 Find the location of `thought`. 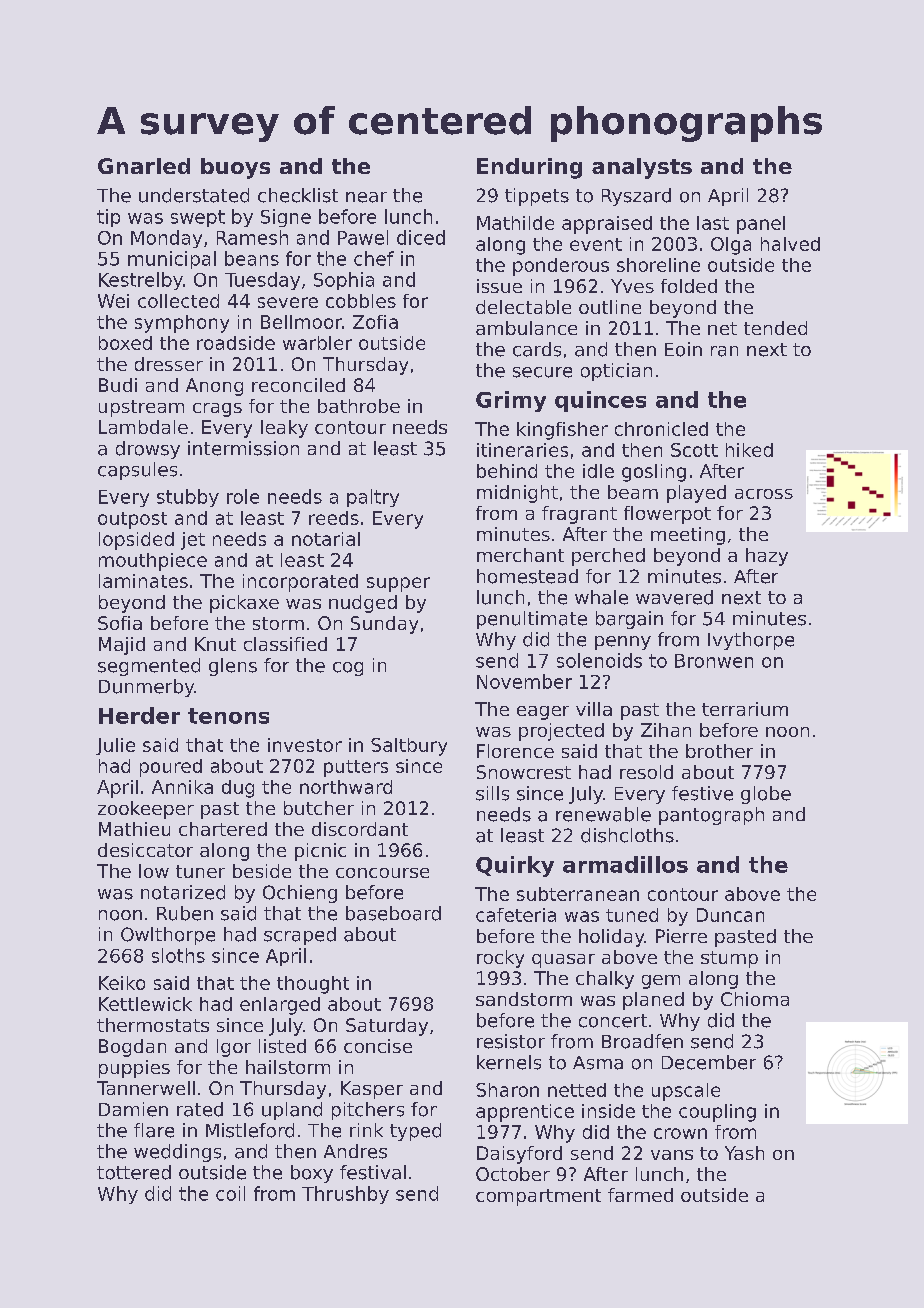

thought is located at coordinates (313, 985).
